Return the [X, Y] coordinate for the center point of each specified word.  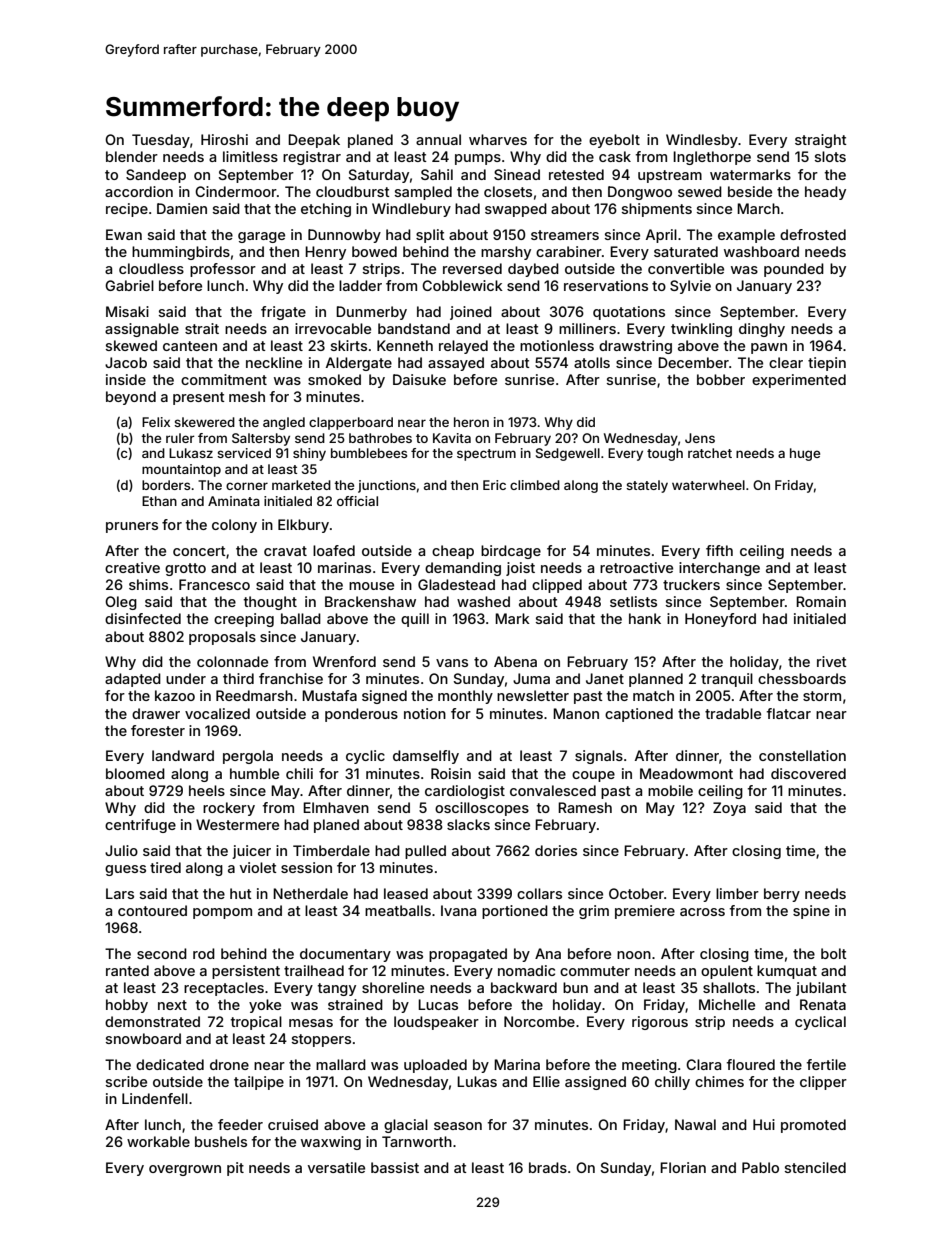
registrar [312, 158]
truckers [691, 584]
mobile [670, 790]
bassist [395, 1167]
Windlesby [702, 141]
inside [126, 379]
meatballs [398, 910]
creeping [244, 620]
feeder [240, 1124]
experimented [799, 381]
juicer [251, 852]
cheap [453, 552]
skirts [349, 345]
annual [438, 139]
